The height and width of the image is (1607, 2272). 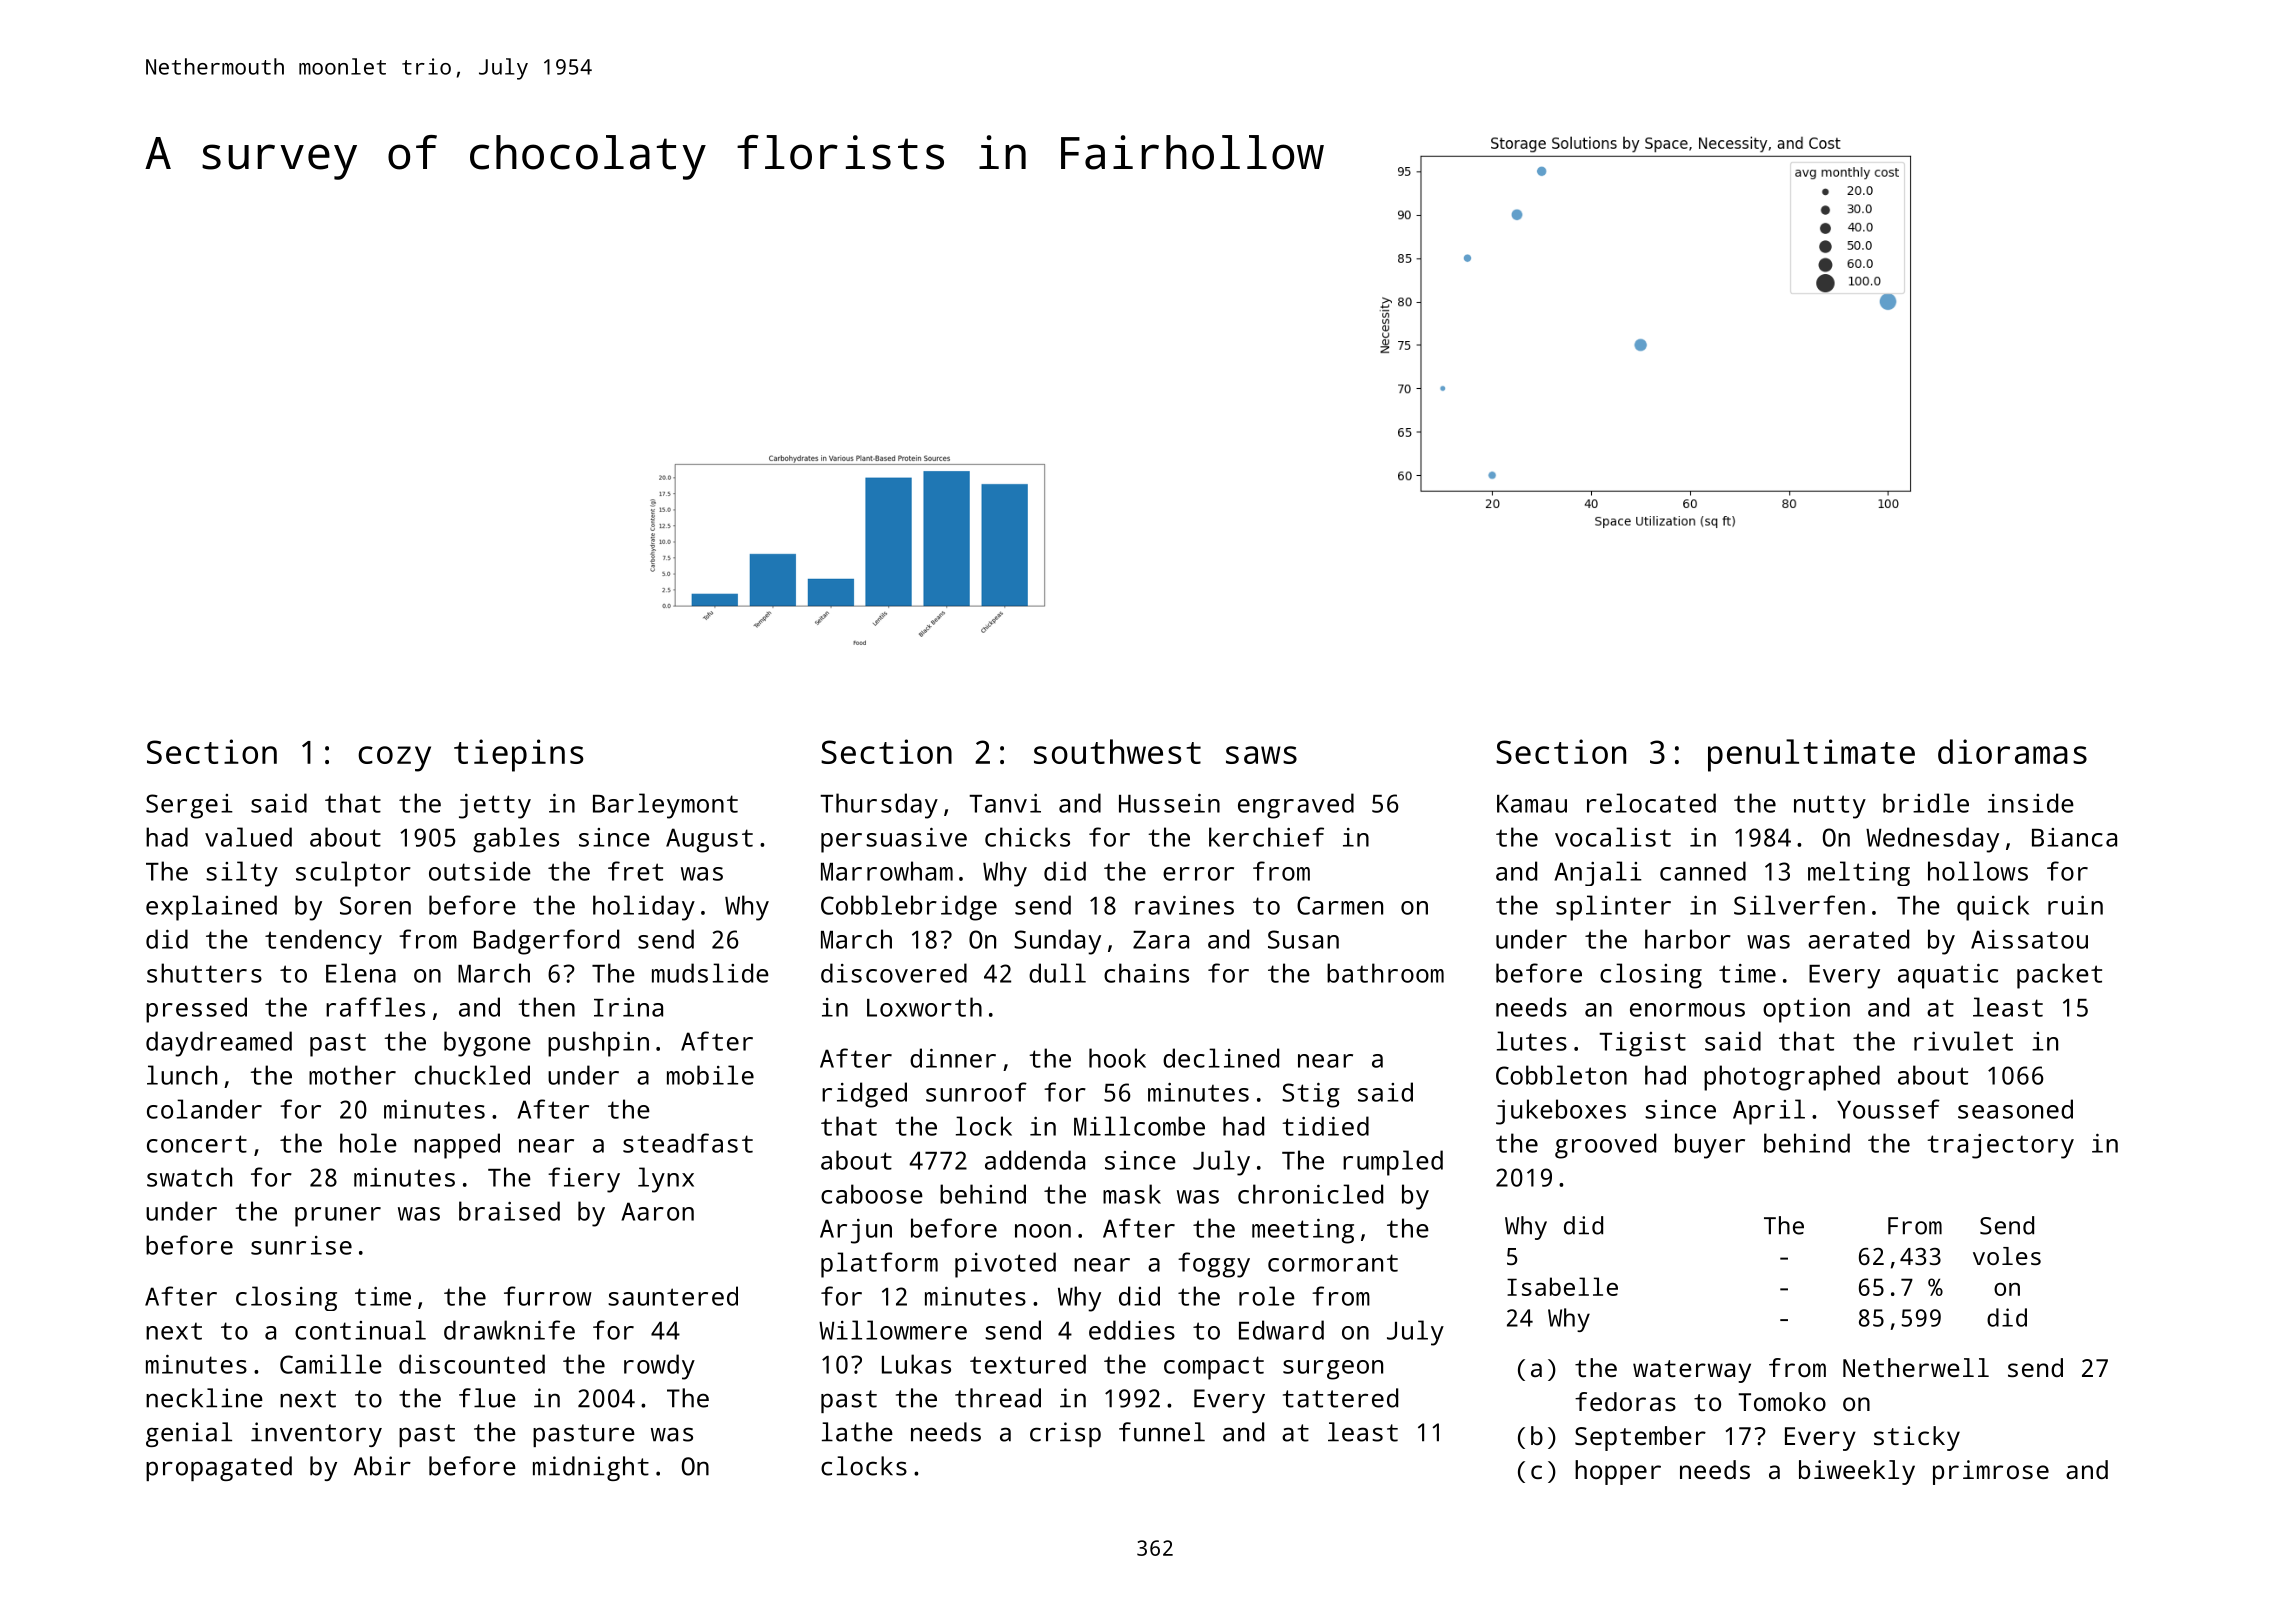 I want to click on waterway, so click(x=1692, y=1371).
